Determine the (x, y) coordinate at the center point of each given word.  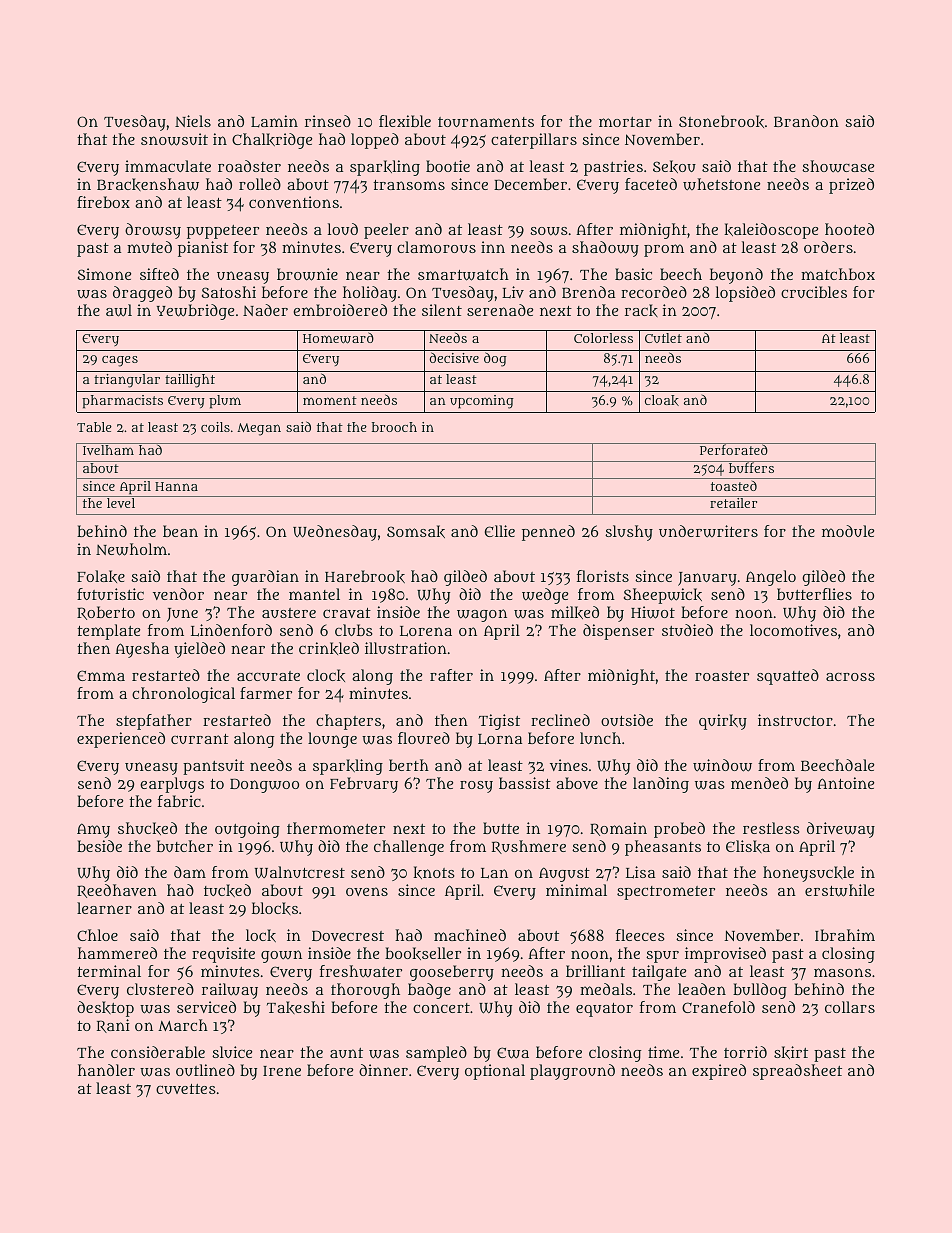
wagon (482, 615)
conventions (294, 202)
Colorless (603, 338)
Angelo (771, 578)
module (848, 531)
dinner (383, 1070)
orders (828, 247)
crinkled (329, 648)
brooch (394, 427)
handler (106, 1070)
